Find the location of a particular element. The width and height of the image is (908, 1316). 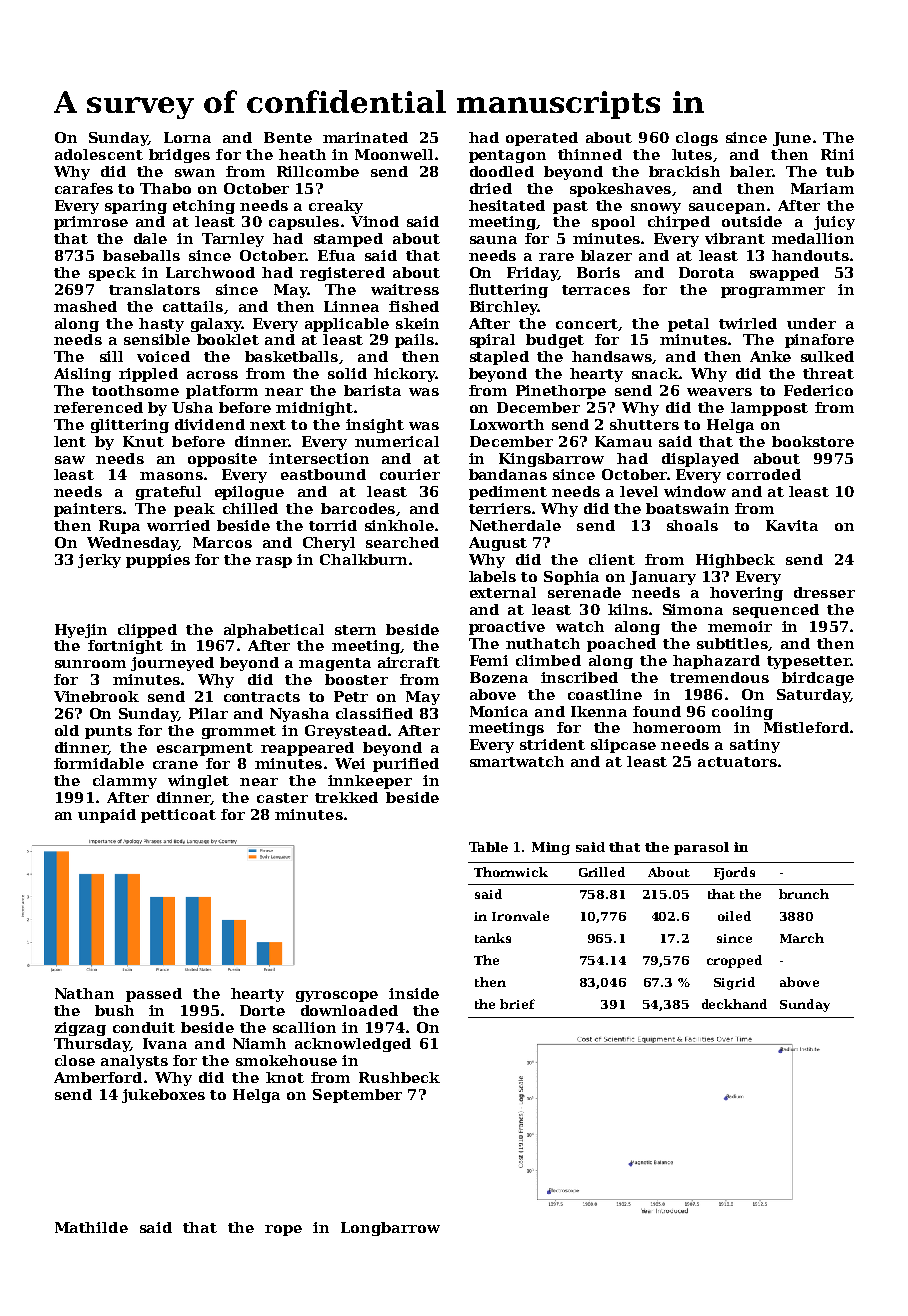

primrose is located at coordinates (91, 223).
